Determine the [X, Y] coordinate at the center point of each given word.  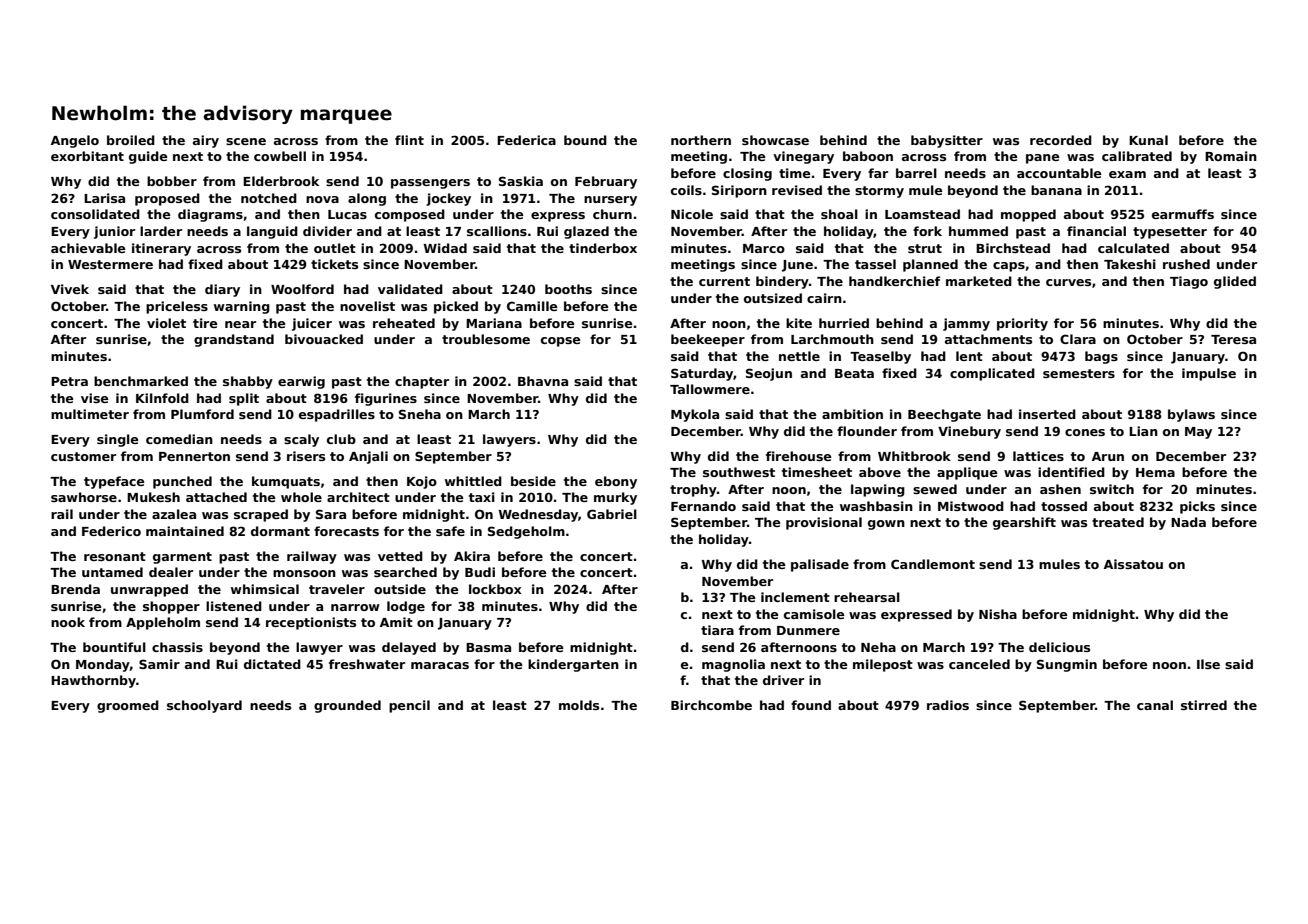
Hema [1155, 472]
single [118, 440]
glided [1235, 282]
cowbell [280, 156]
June [797, 266]
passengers [430, 184]
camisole [814, 614]
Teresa [1233, 339]
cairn [824, 298]
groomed [128, 706]
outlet [335, 248]
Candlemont [933, 564]
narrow [355, 607]
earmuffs [1183, 214]
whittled [473, 481]
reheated [404, 323]
